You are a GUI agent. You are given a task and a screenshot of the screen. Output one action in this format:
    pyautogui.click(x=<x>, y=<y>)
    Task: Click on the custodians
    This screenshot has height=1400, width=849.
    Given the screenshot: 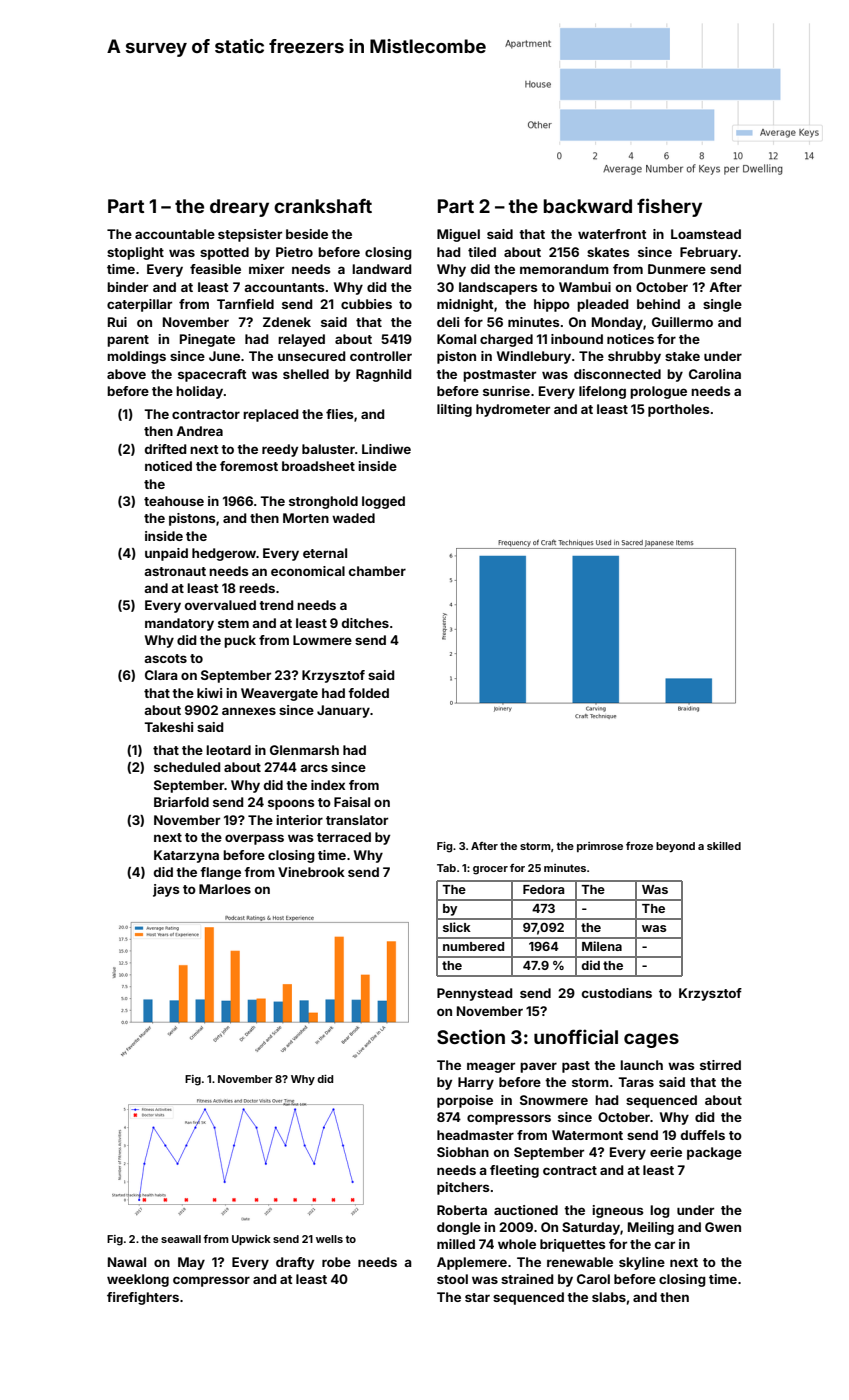 What is the action you would take?
    pyautogui.click(x=617, y=993)
